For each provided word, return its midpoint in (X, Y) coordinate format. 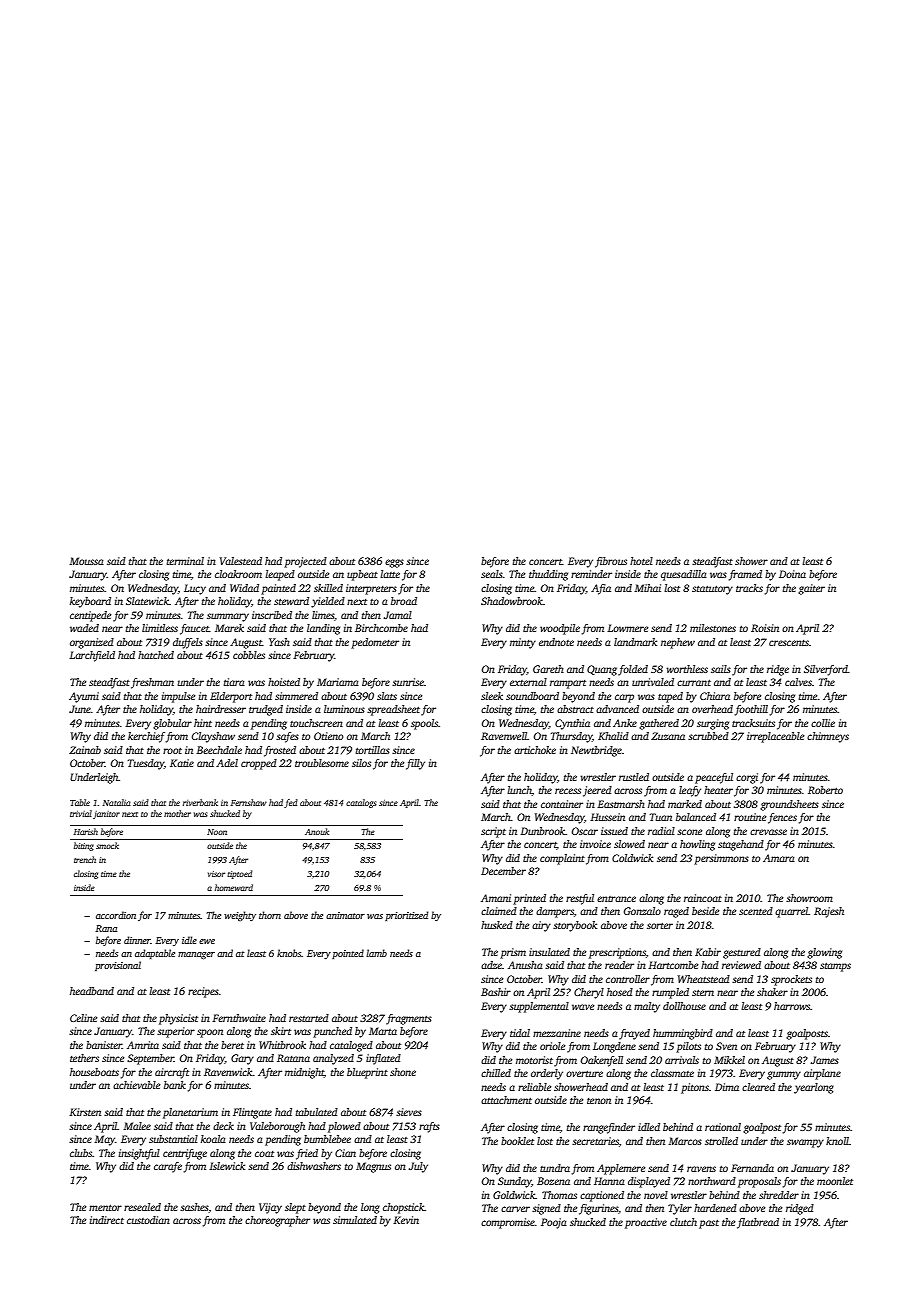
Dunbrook (543, 831)
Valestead (241, 561)
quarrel (791, 912)
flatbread (758, 1223)
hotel (641, 561)
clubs (81, 1153)
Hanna (609, 1181)
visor (216, 874)
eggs (394, 563)
